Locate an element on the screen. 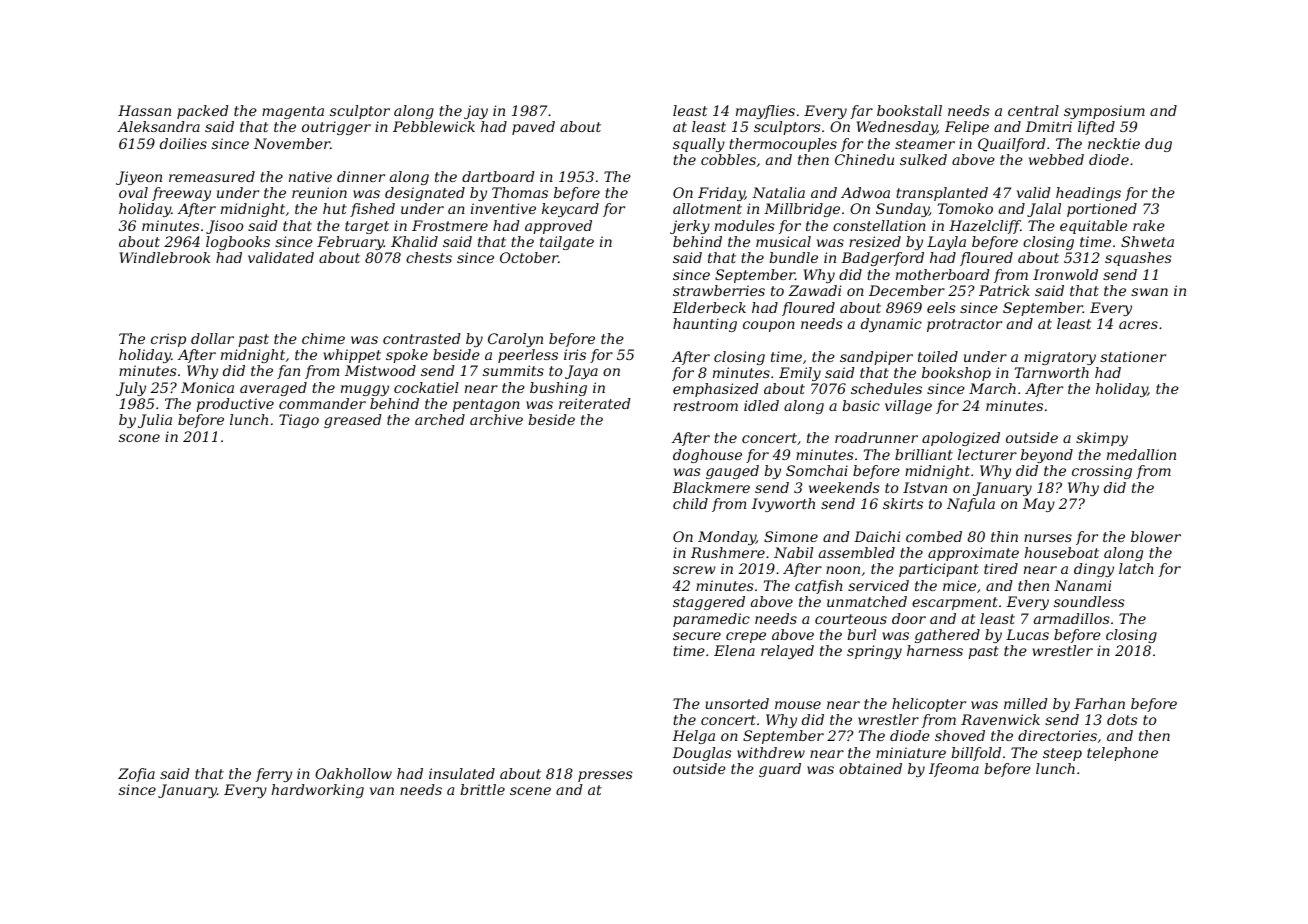 The width and height of the screenshot is (1308, 924). Simone is located at coordinates (791, 536).
